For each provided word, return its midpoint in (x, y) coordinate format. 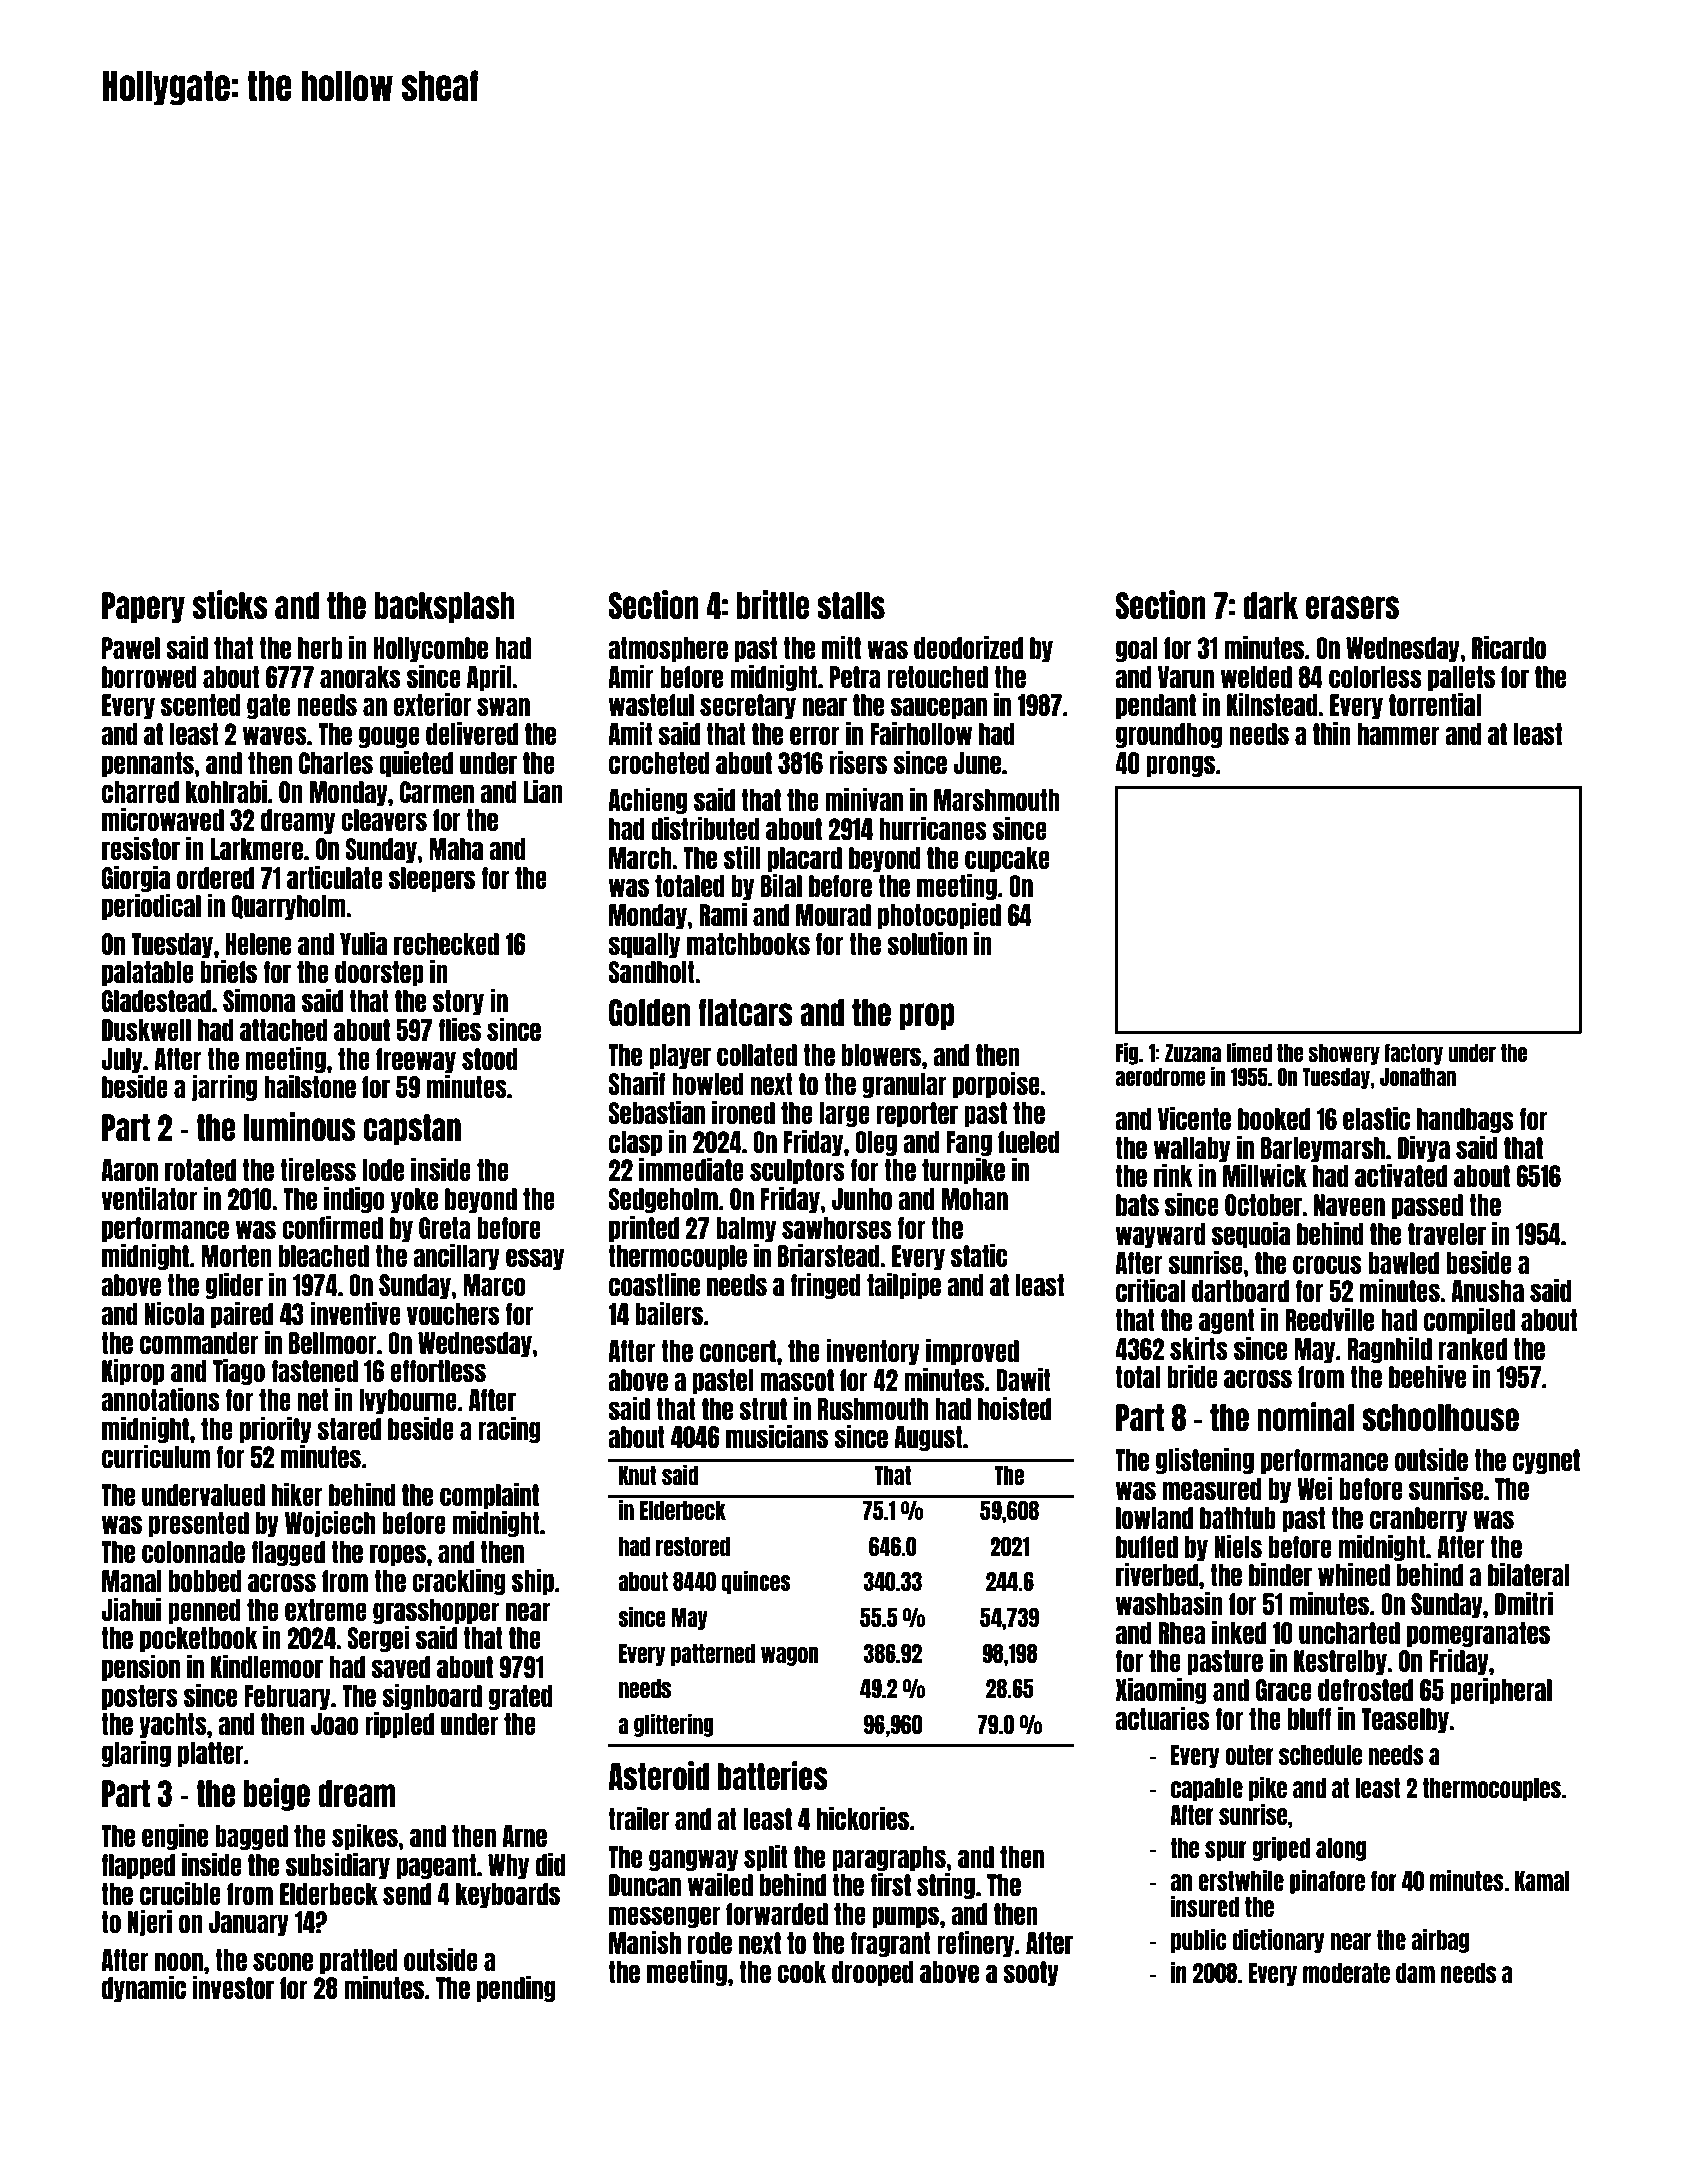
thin (1332, 733)
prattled (359, 1961)
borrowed (149, 677)
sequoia (1251, 1235)
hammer (1399, 734)
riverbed (1157, 1574)
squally (644, 945)
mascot (797, 1380)
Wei (1315, 1488)
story (458, 1002)
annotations (161, 1399)
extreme (326, 1610)
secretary (748, 706)
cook (801, 1972)
